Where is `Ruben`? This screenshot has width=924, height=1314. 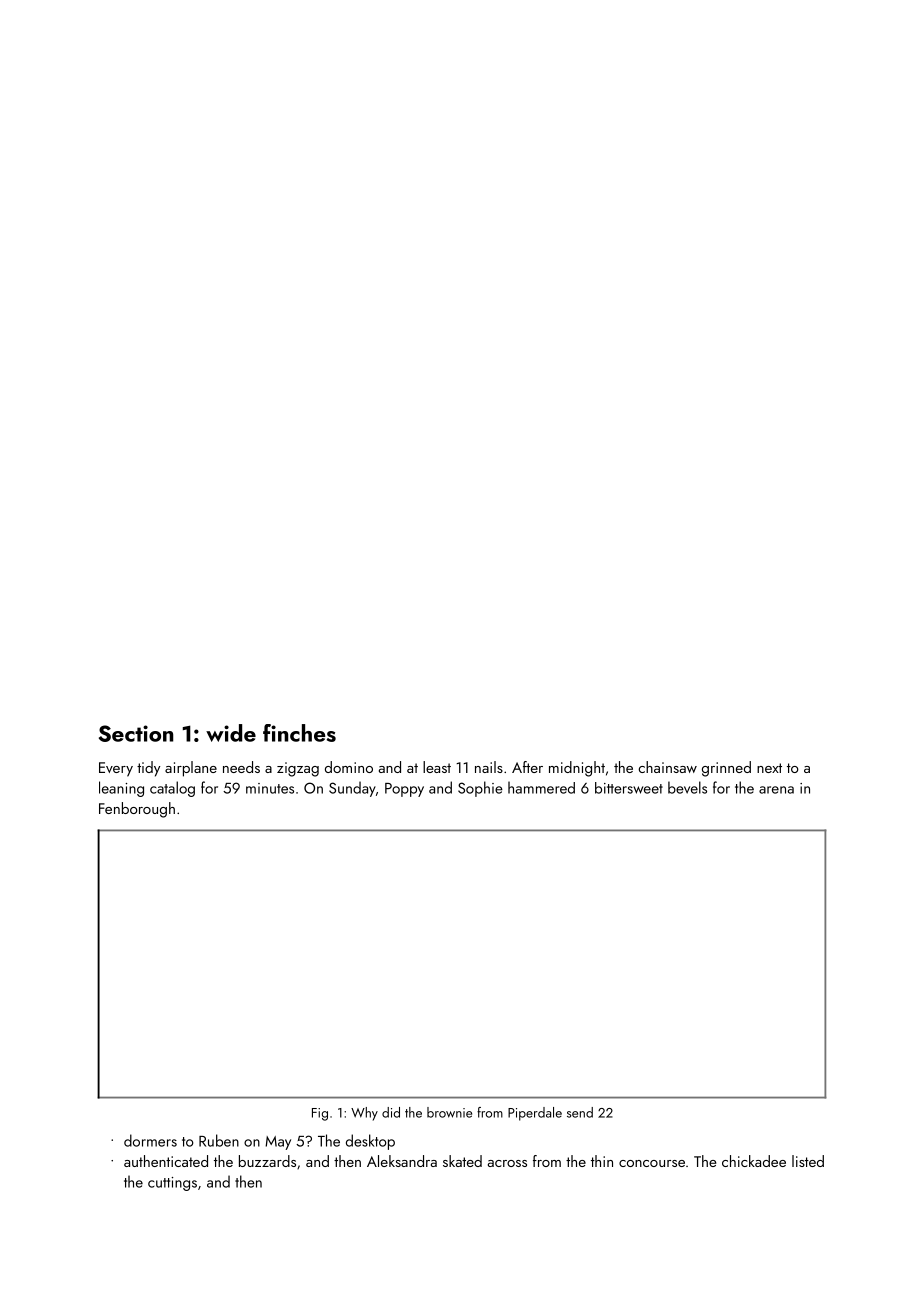 Ruben is located at coordinates (219, 1140).
